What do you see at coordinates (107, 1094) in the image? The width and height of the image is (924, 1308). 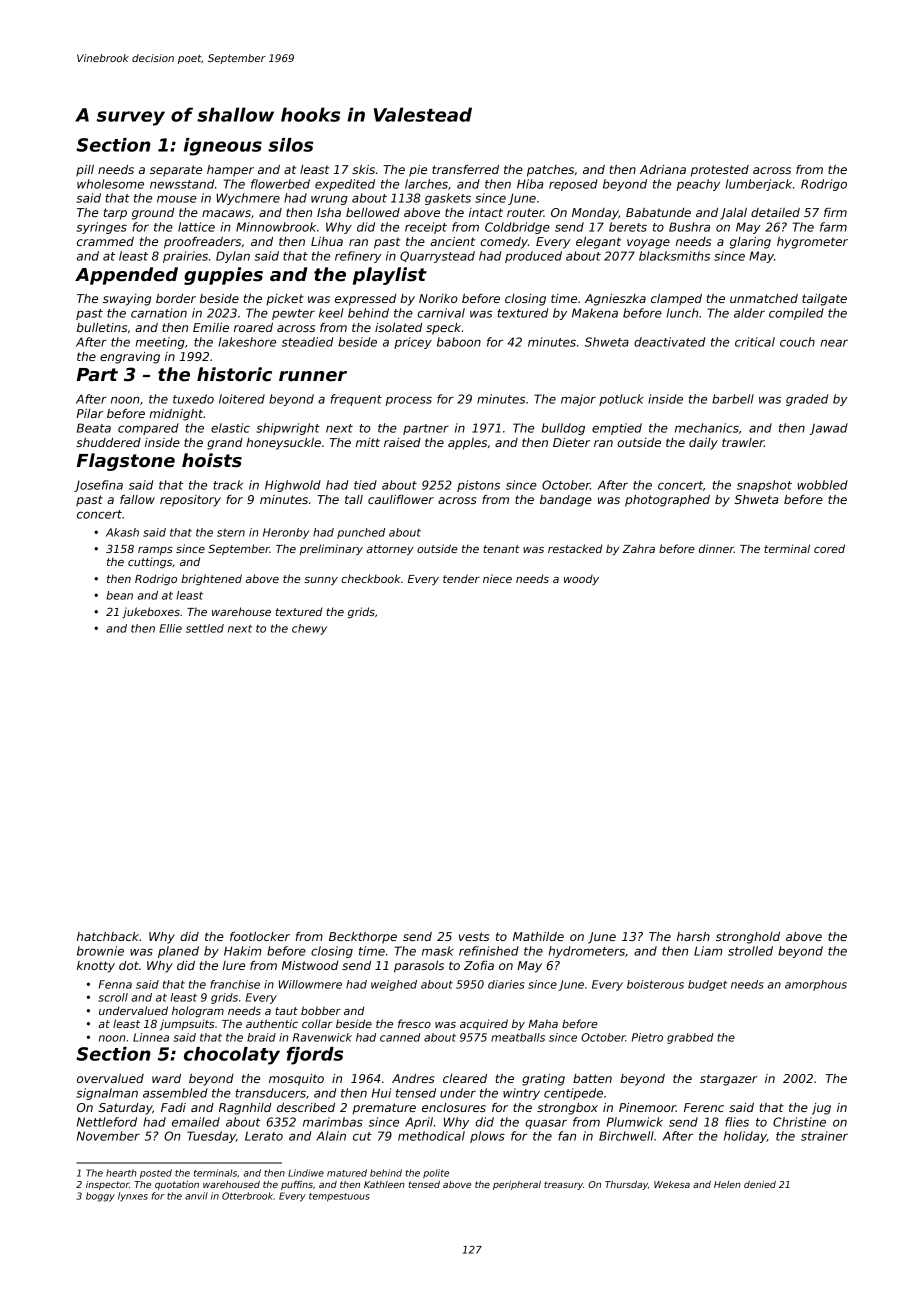 I see `signalman` at bounding box center [107, 1094].
